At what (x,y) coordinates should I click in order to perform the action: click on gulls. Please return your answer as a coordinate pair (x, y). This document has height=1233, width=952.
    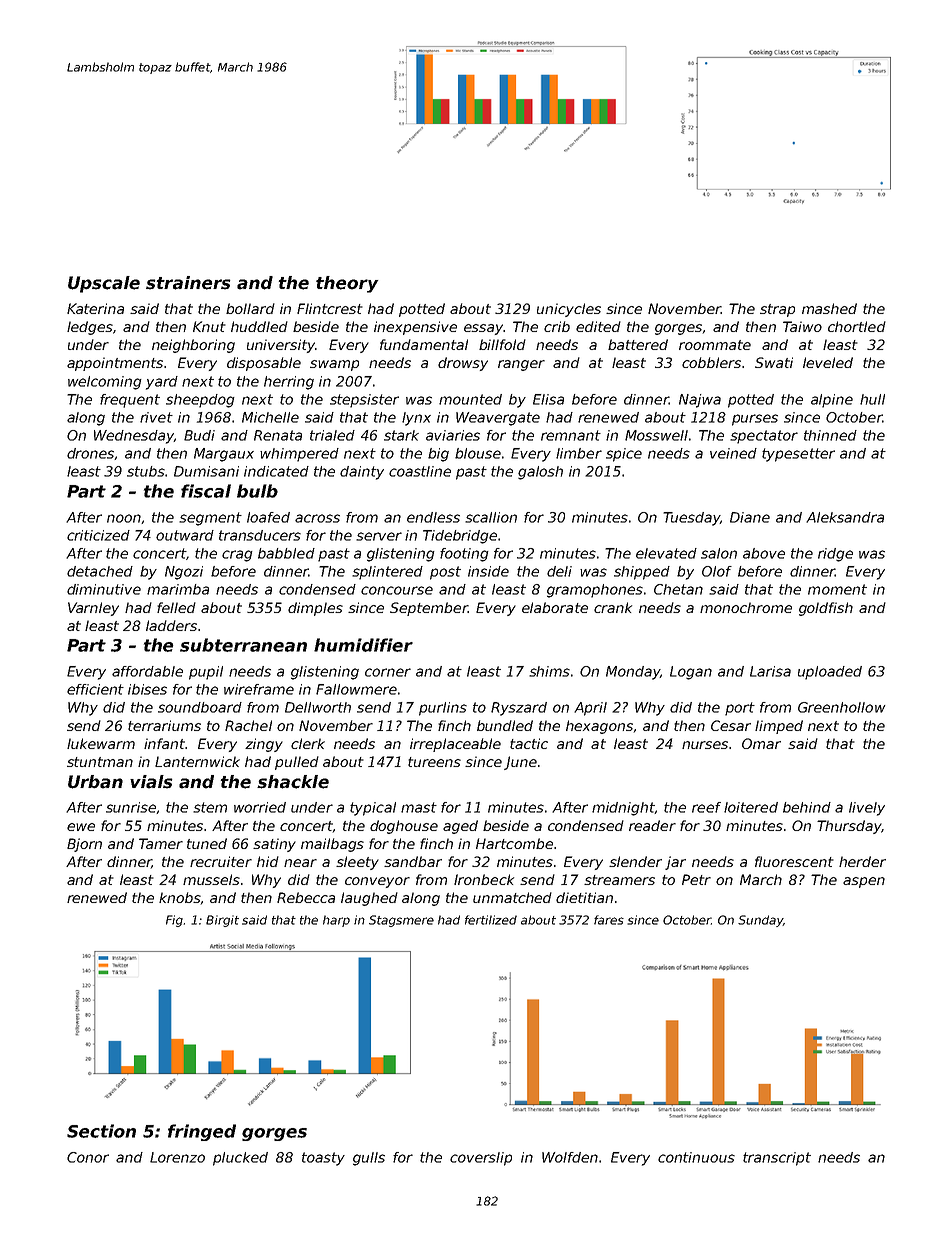
    Looking at the image, I should click on (369, 1159).
